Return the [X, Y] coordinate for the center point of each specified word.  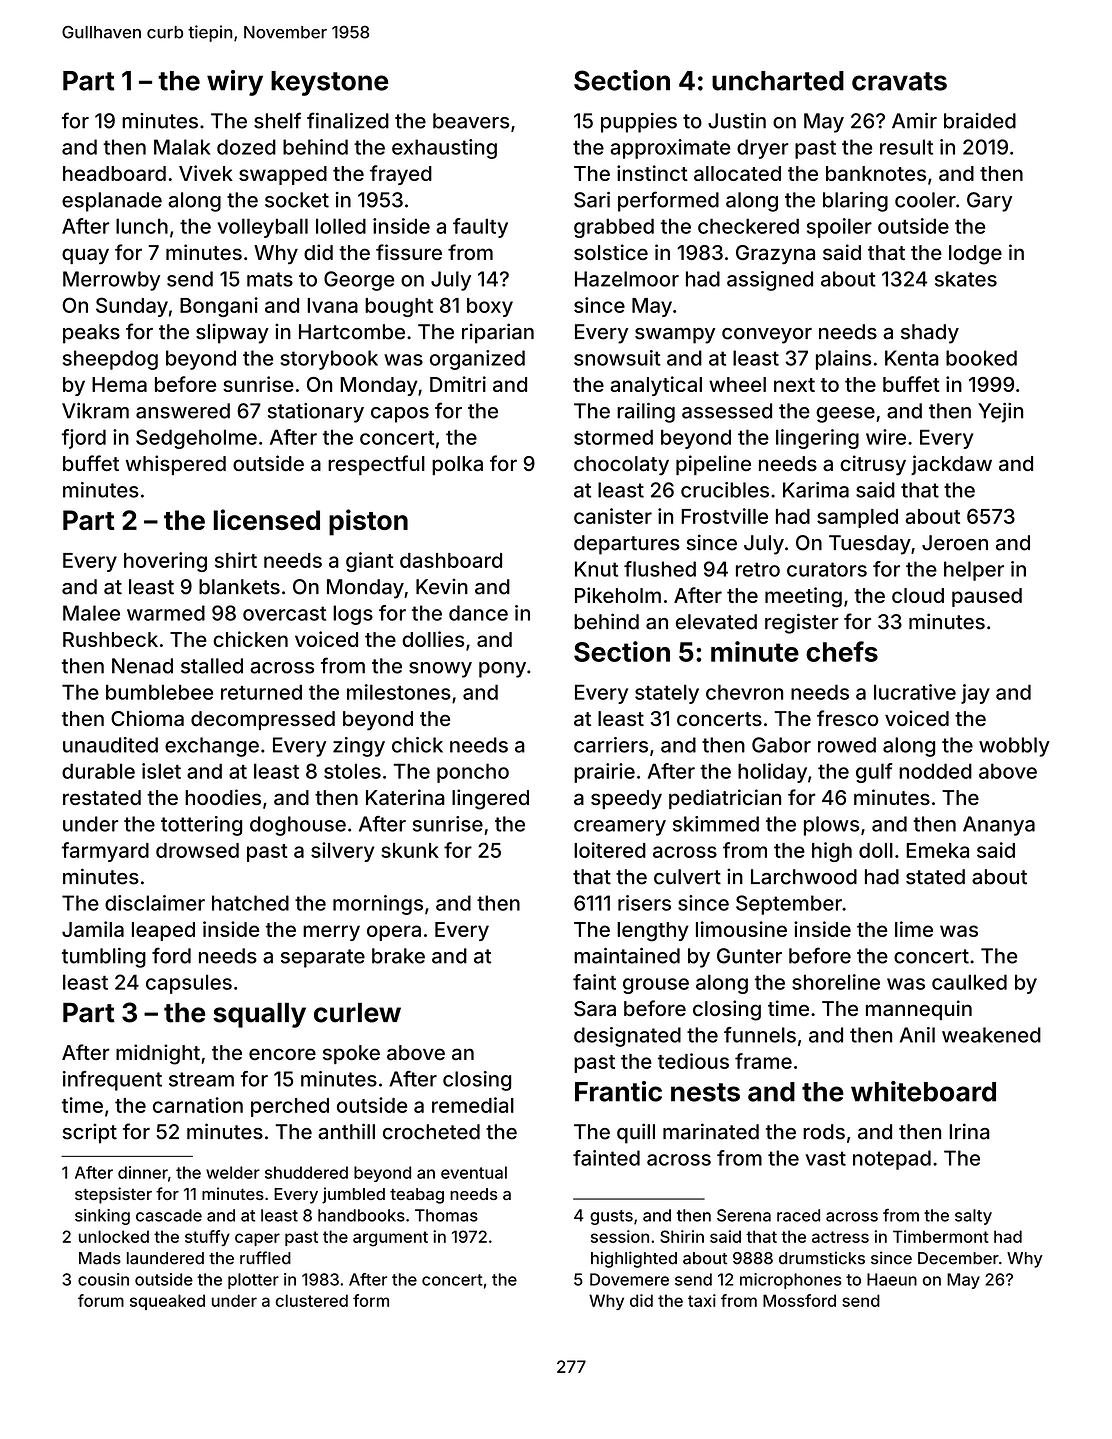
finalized [348, 120]
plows [831, 826]
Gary [989, 202]
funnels [760, 1035]
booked [981, 358]
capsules [189, 984]
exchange [212, 747]
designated [627, 1037]
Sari [592, 200]
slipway [232, 333]
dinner [143, 1172]
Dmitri [458, 384]
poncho [473, 773]
